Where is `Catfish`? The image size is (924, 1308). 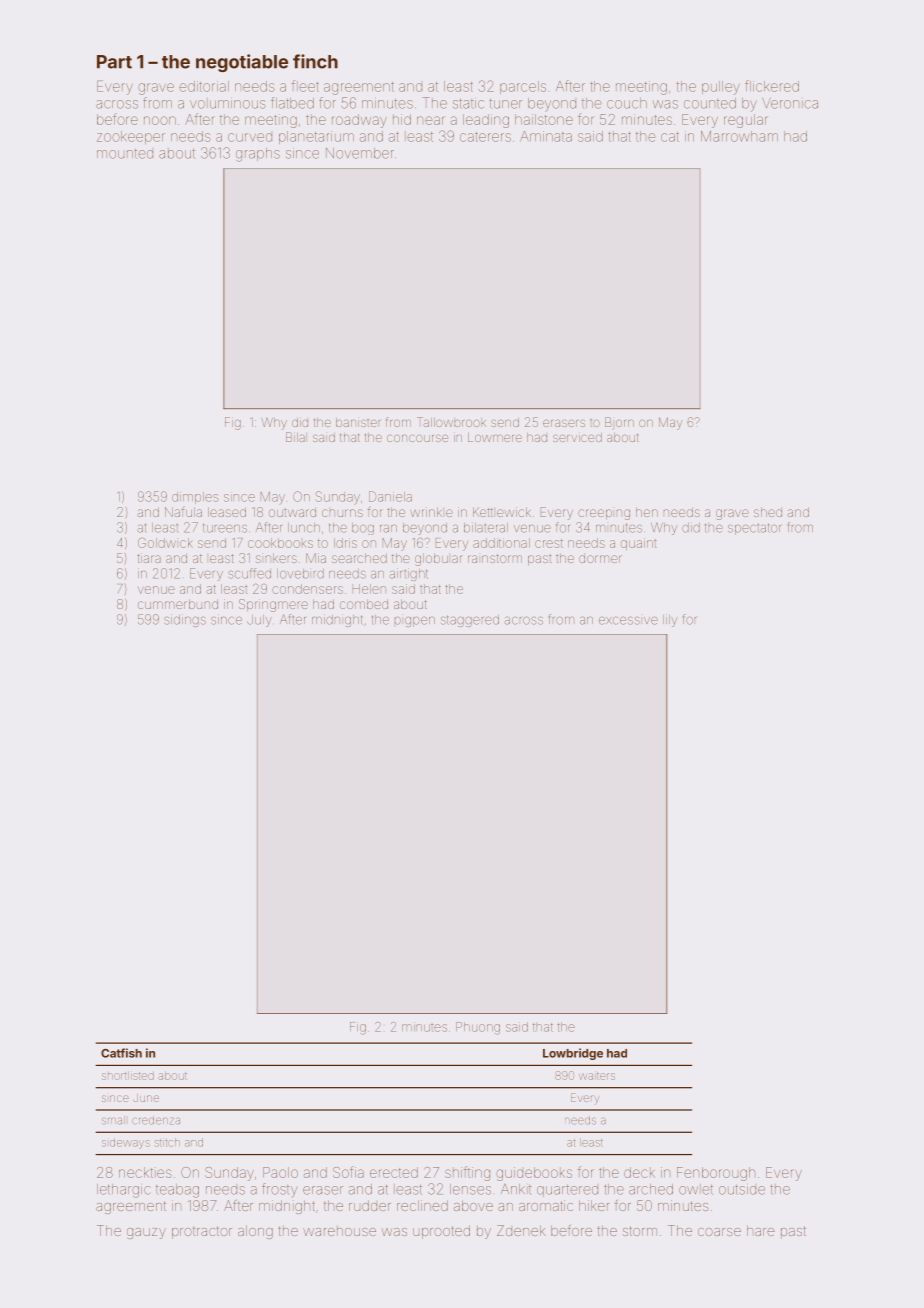
Catfish is located at coordinates (121, 1053).
